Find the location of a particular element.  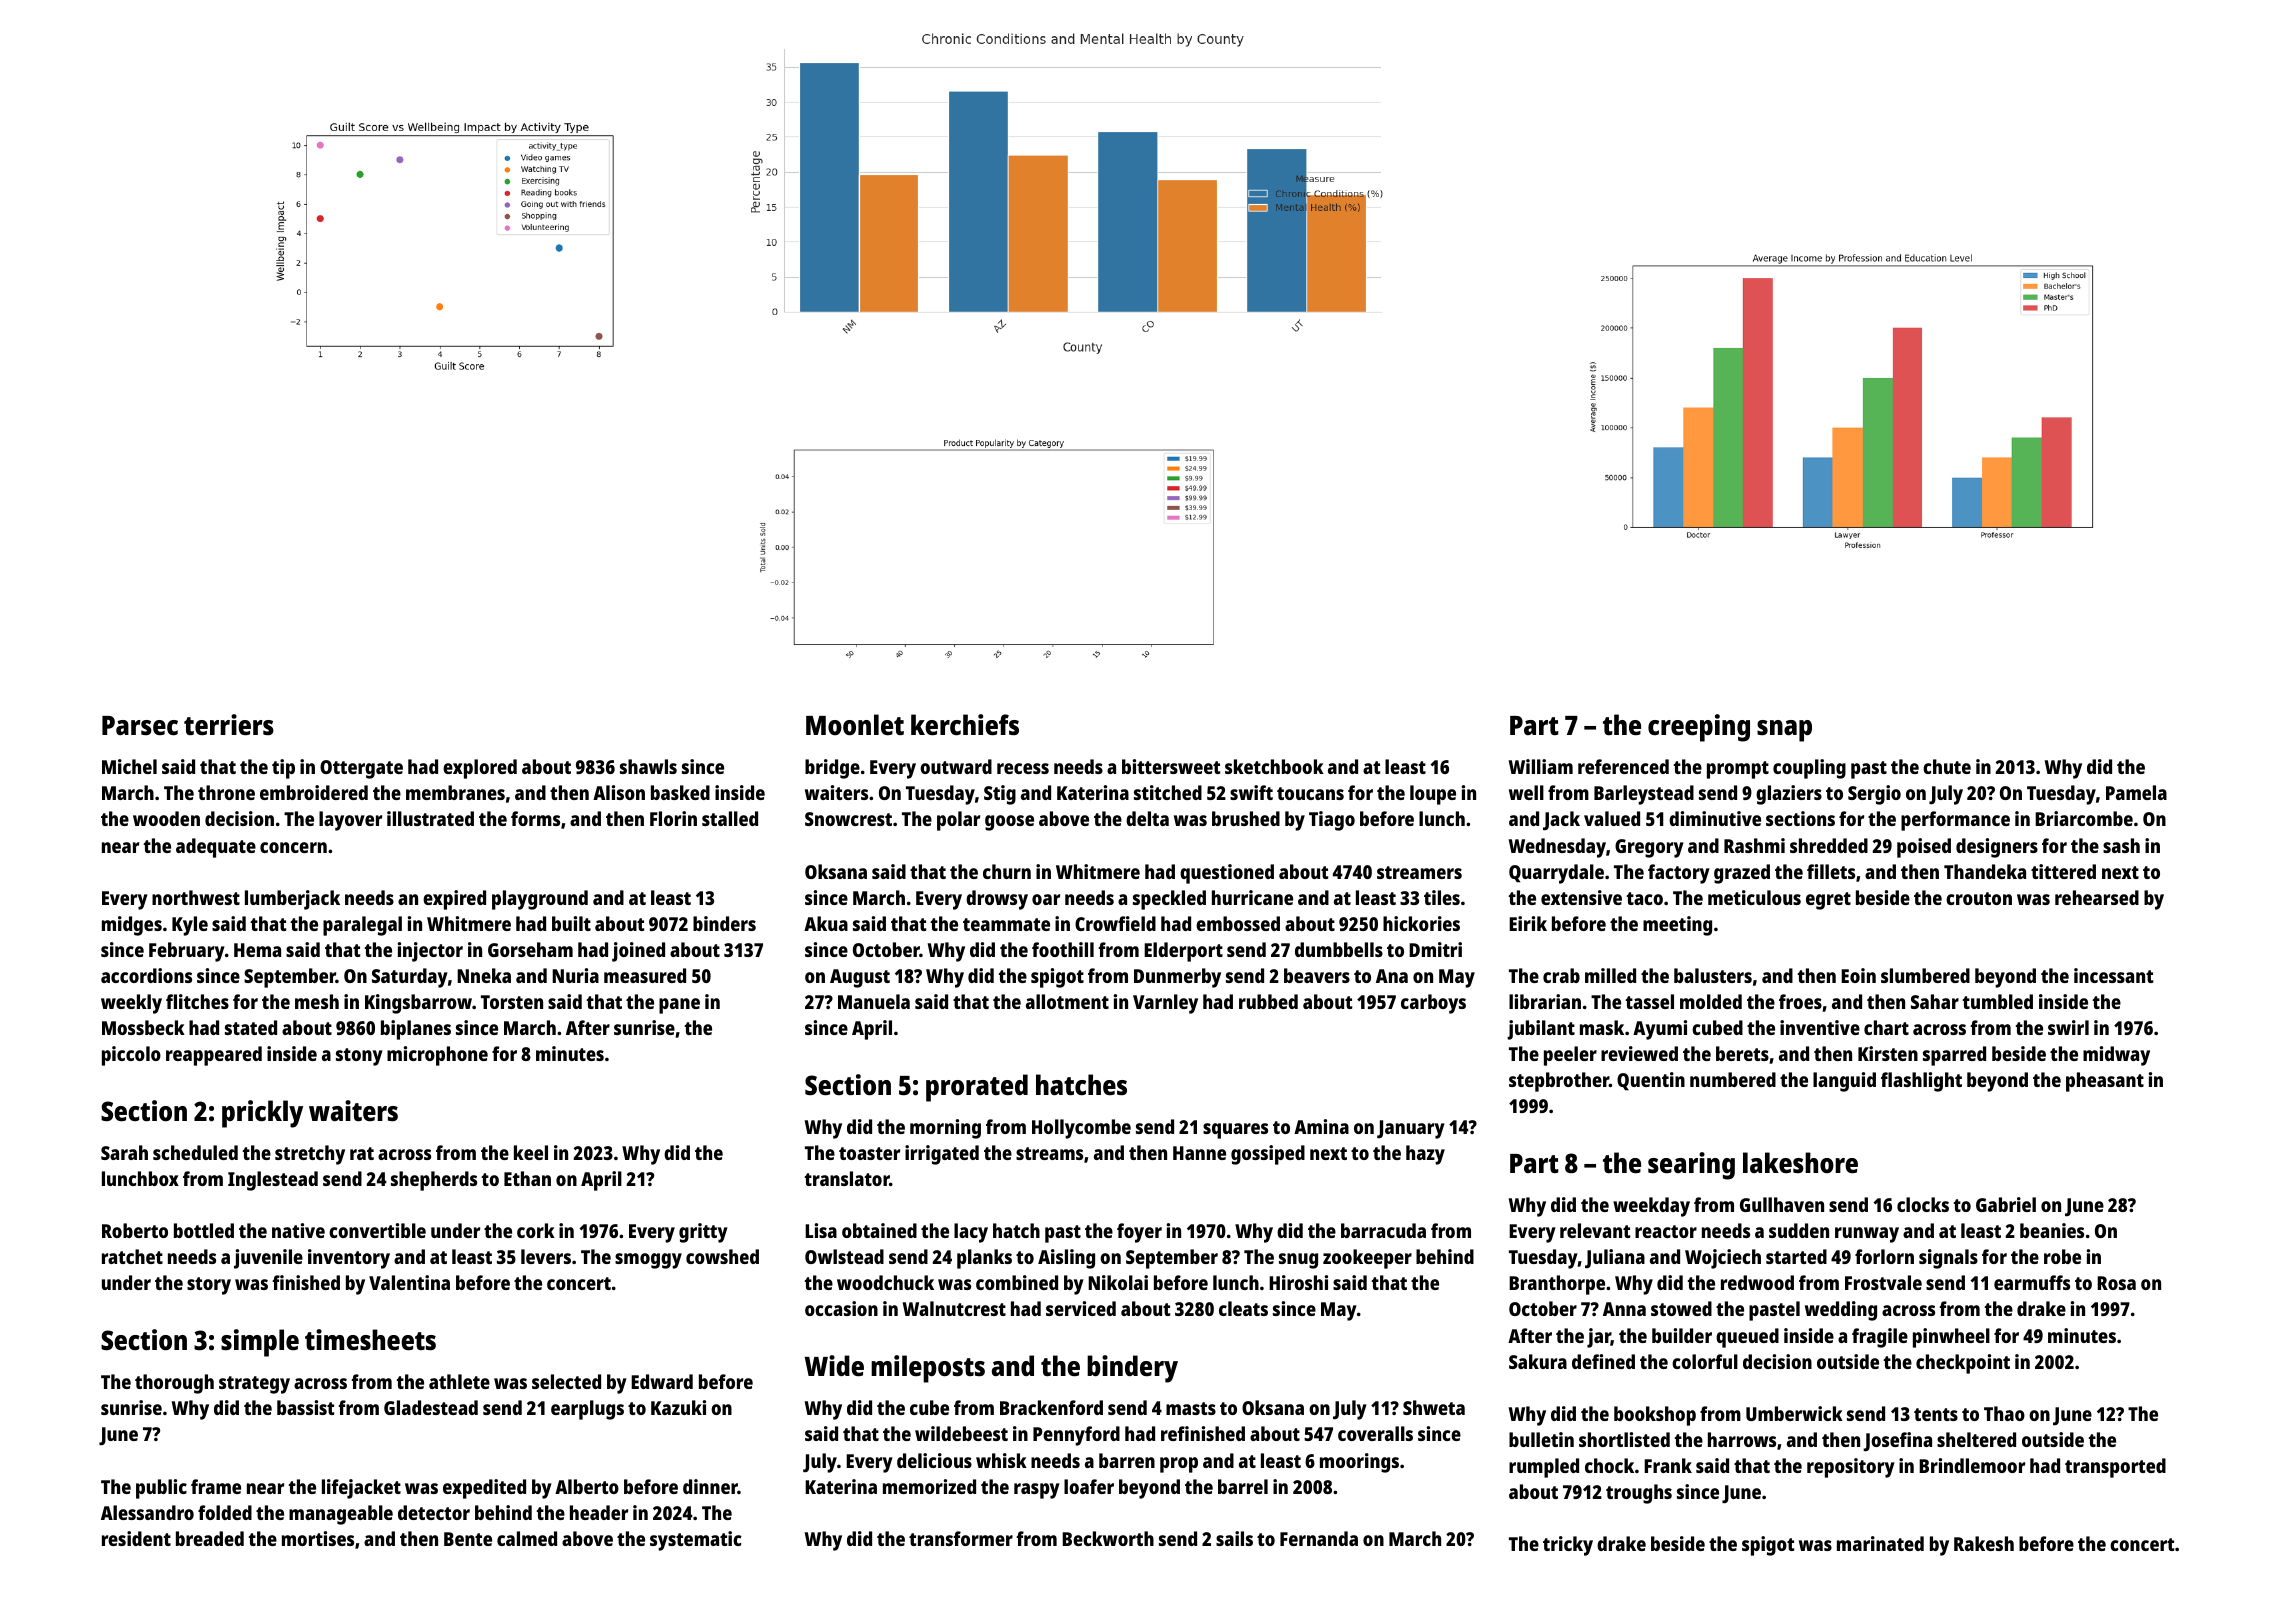

Edward is located at coordinates (662, 1381).
